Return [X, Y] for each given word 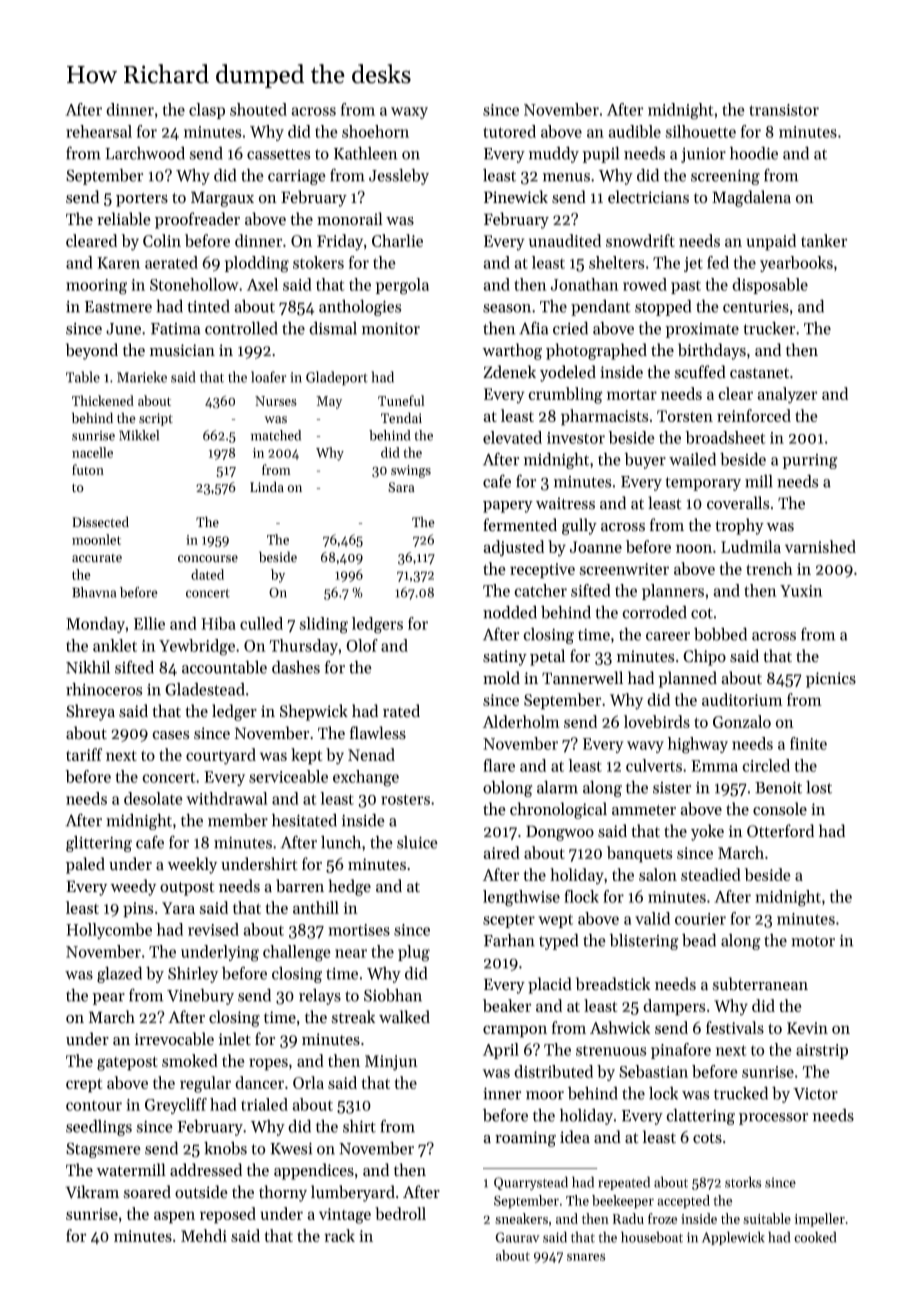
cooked [815, 1237]
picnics [831, 680]
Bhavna [94, 592]
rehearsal [99, 131]
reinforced [754, 415]
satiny [505, 658]
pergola [402, 286]
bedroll [400, 1213]
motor [813, 941]
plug [414, 953]
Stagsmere [103, 1150]
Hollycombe [109, 931]
